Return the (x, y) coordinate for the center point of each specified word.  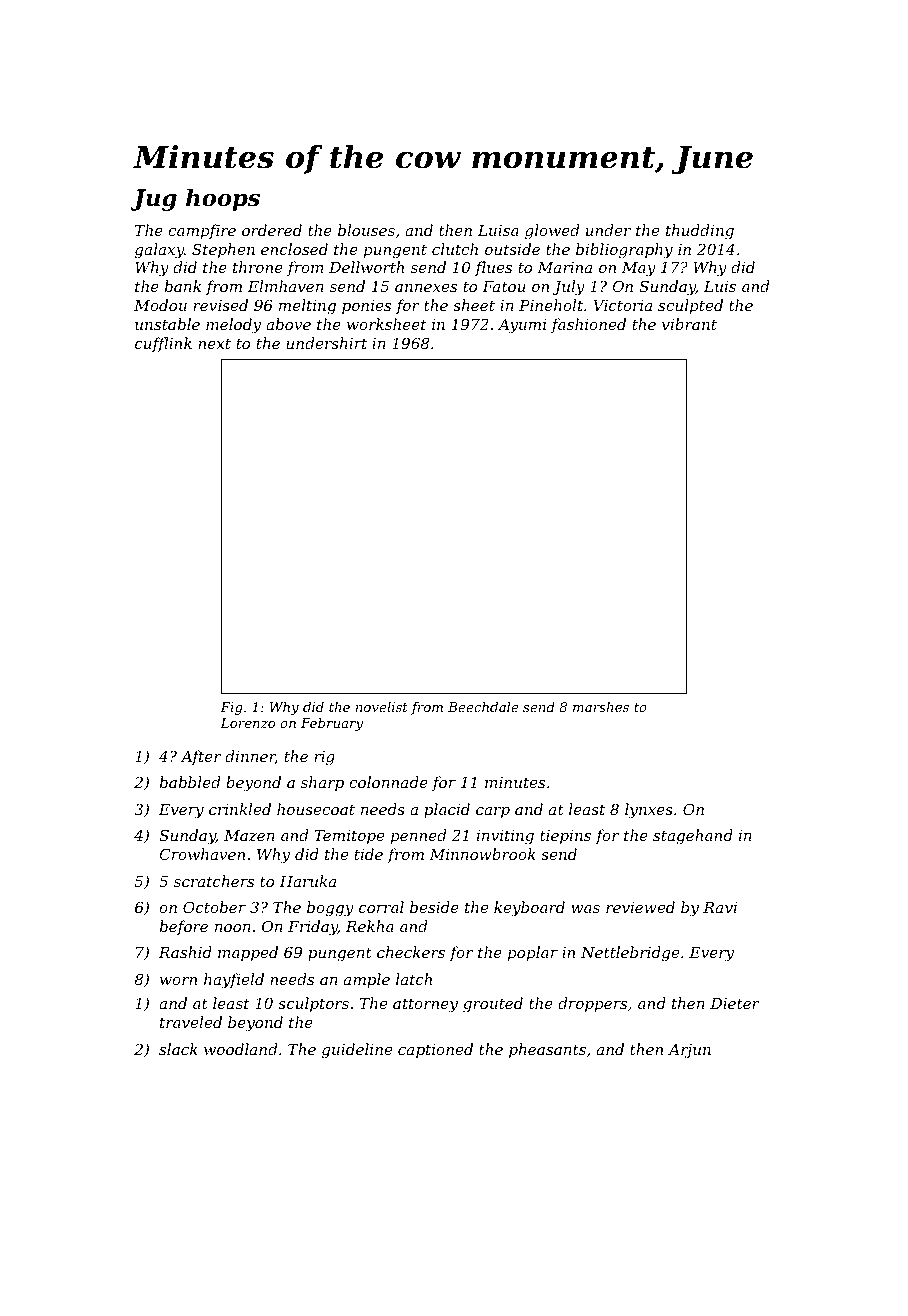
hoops (223, 200)
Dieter (735, 1003)
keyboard (529, 909)
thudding (700, 232)
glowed (552, 232)
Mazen (249, 836)
